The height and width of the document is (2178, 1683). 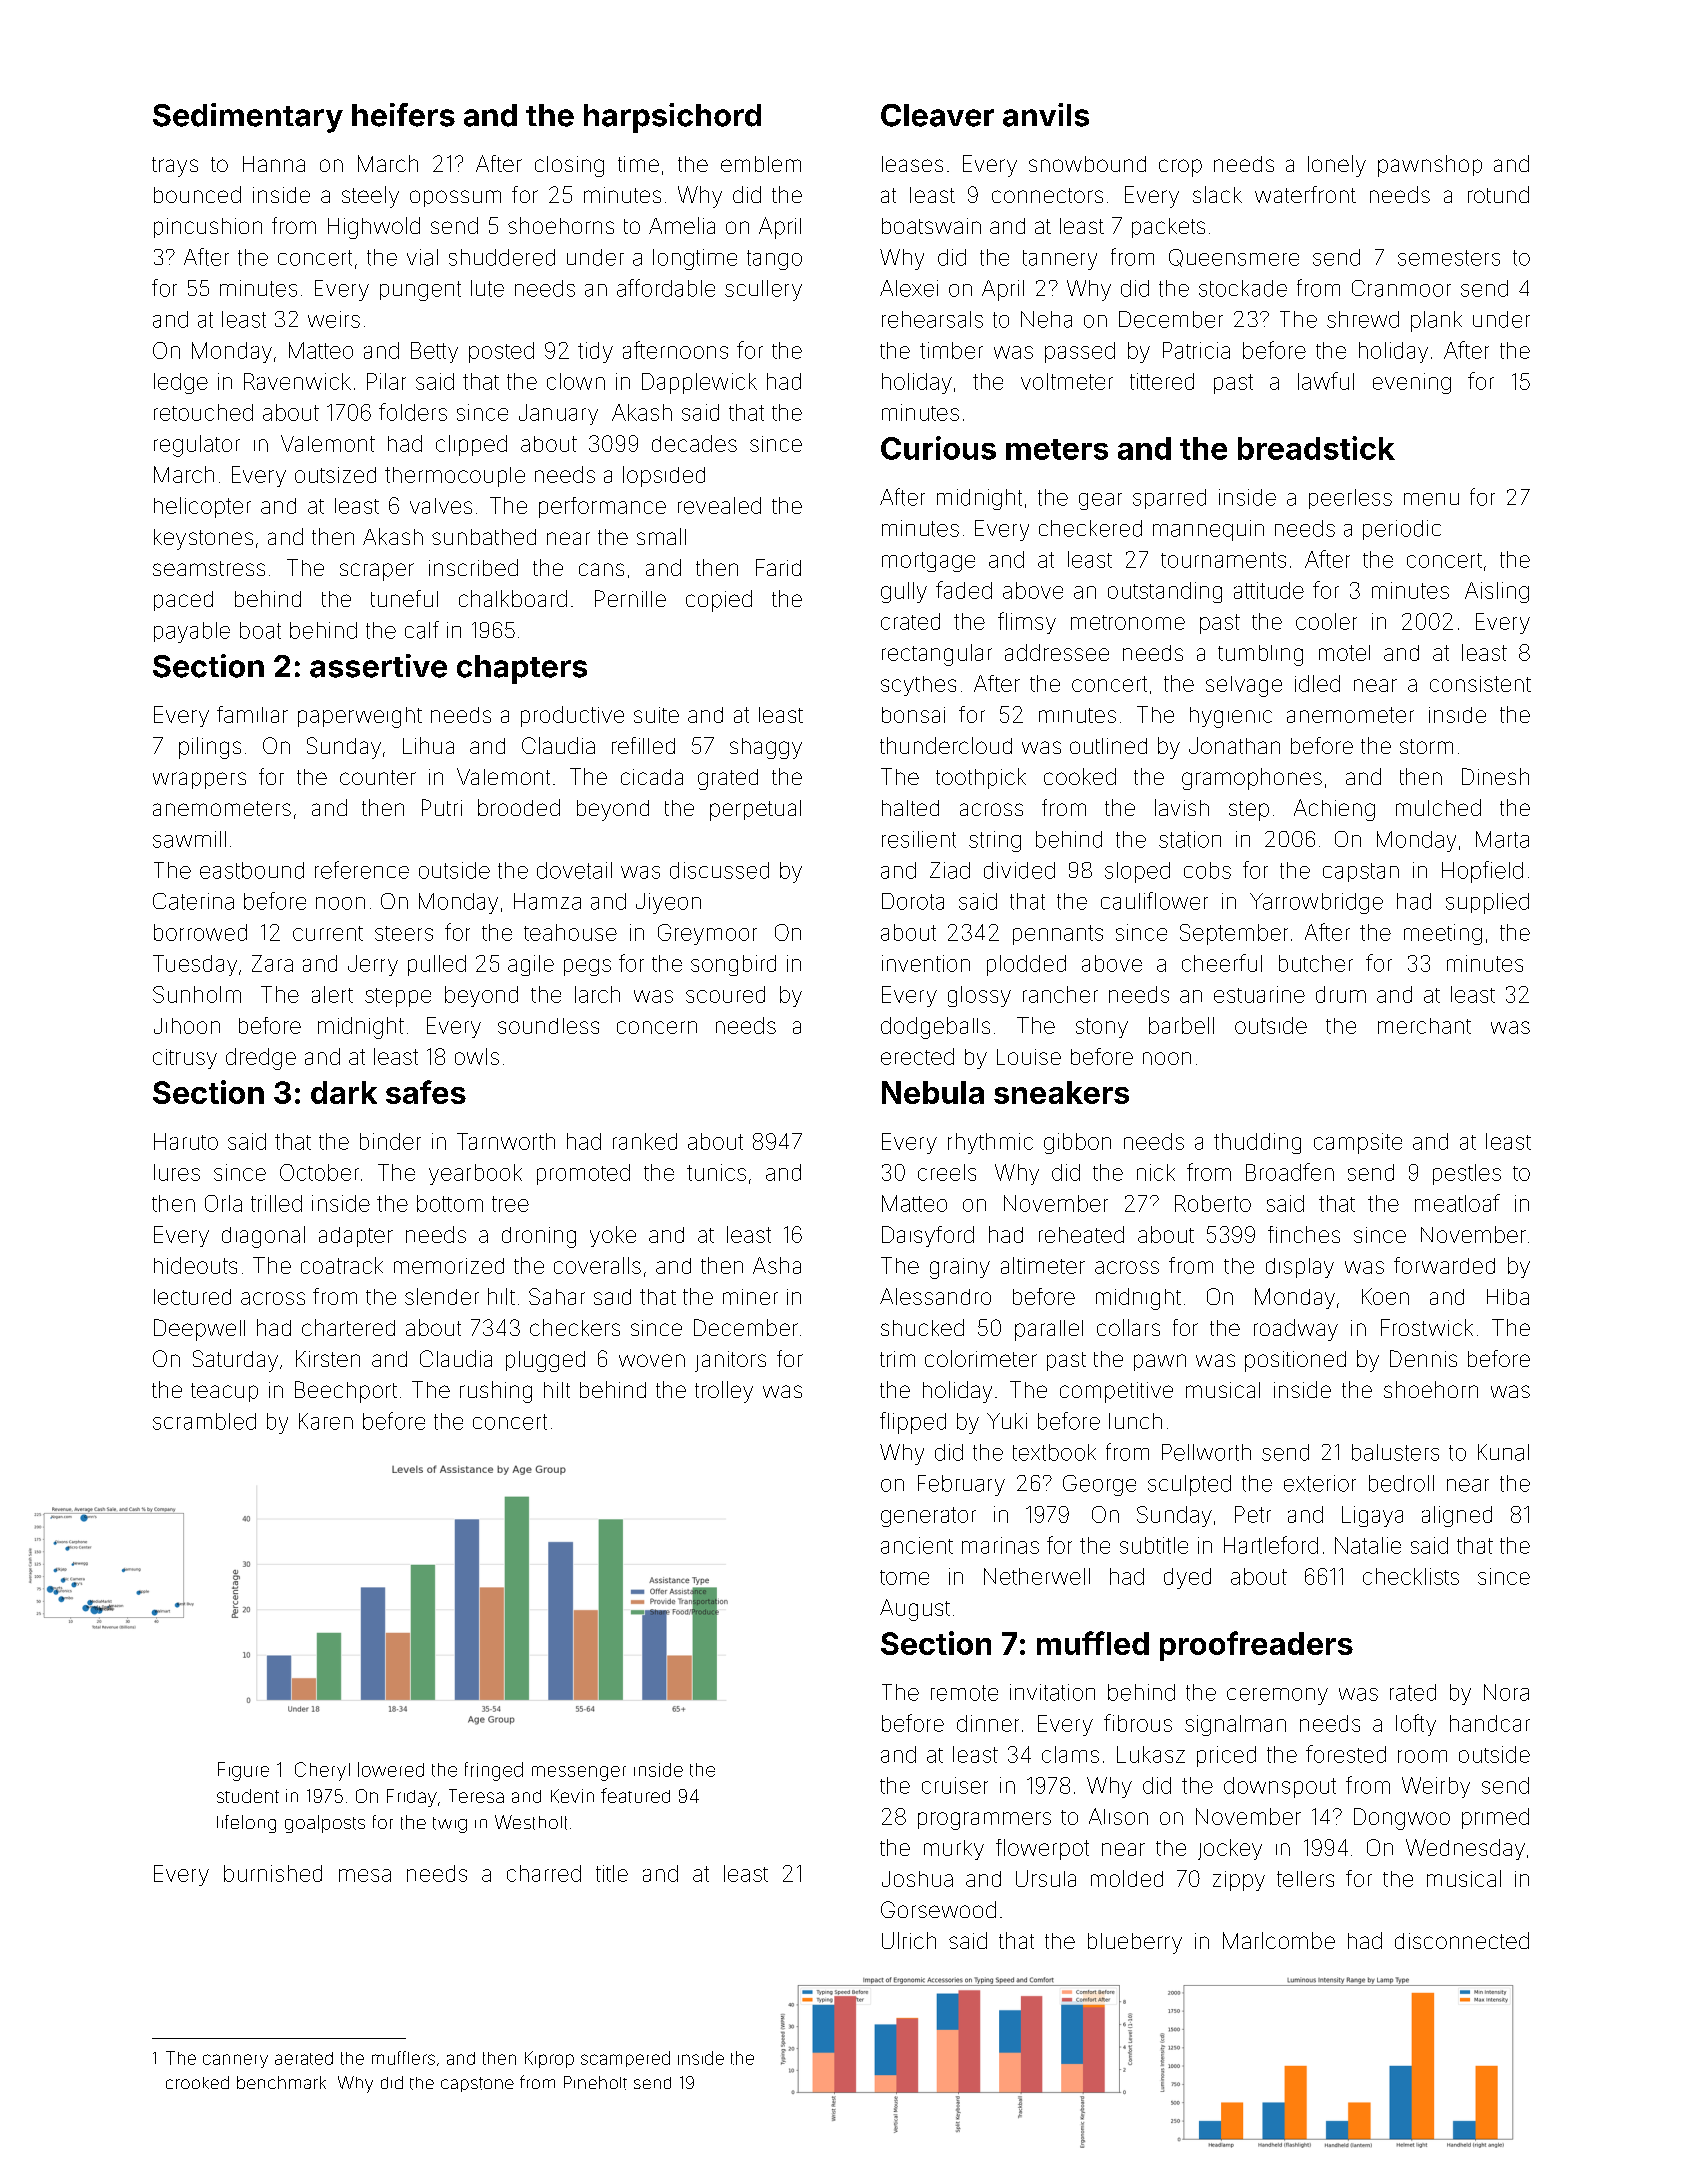 What do you see at coordinates (1067, 381) in the document?
I see `voltmeter` at bounding box center [1067, 381].
